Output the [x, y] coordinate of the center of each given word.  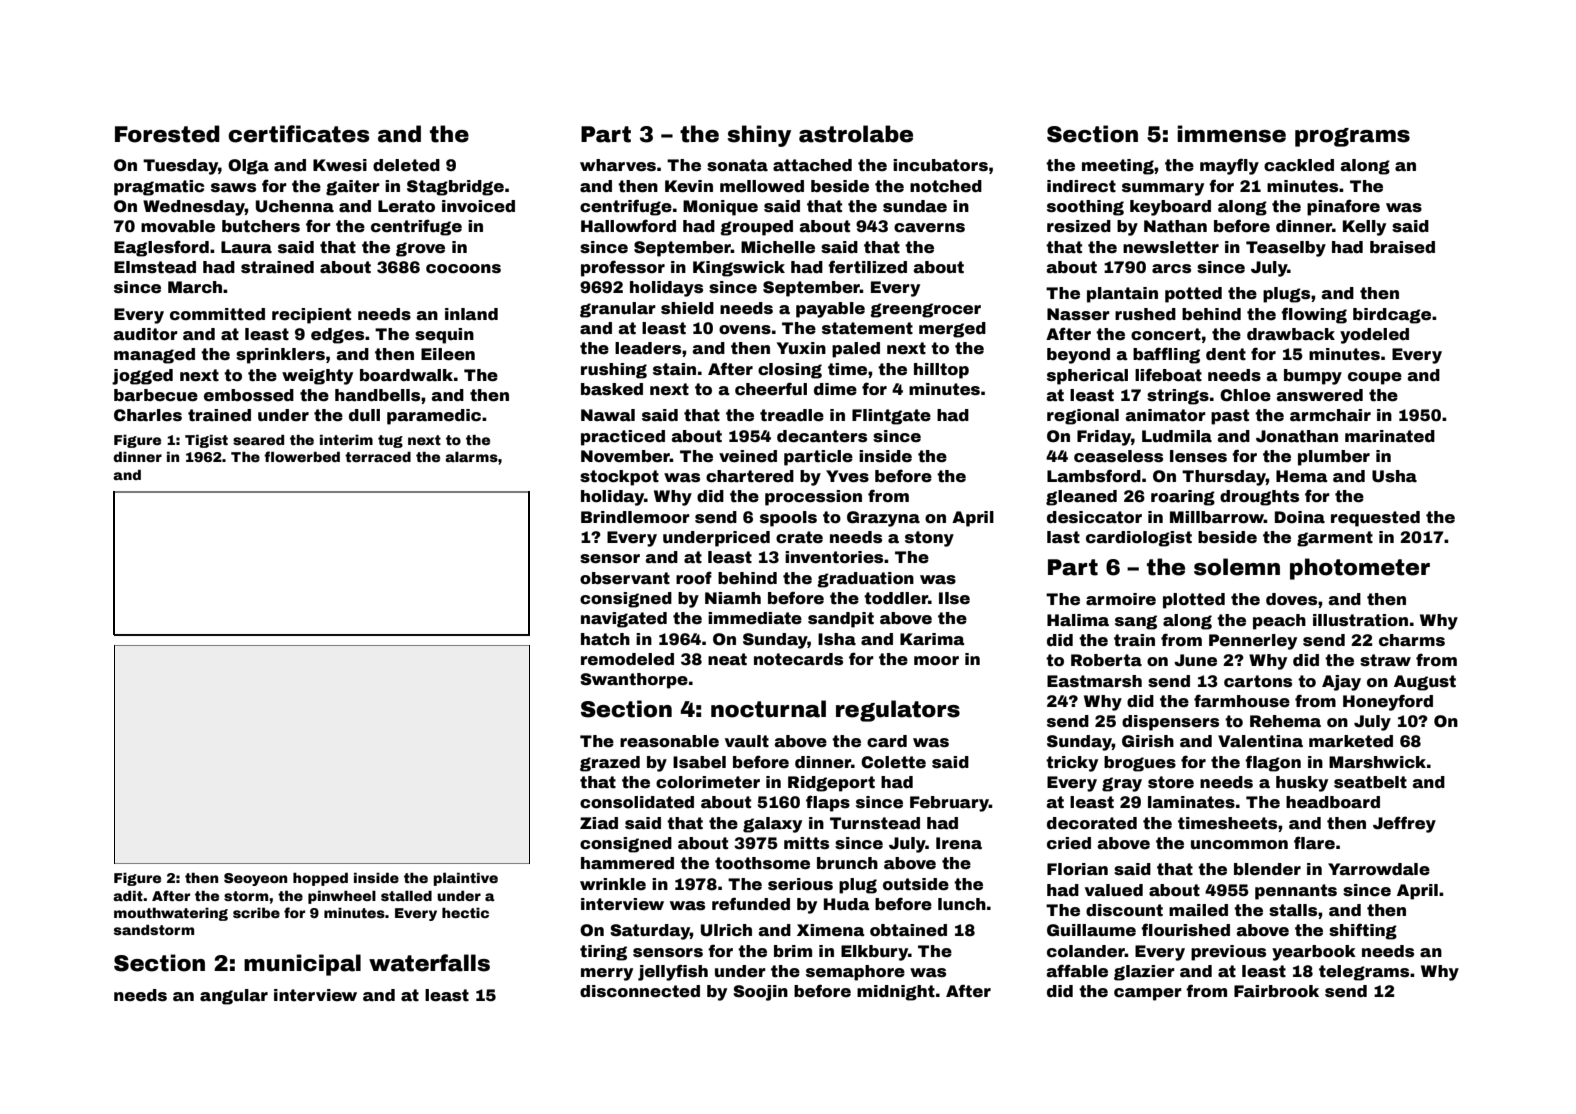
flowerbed [302, 456]
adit [128, 895]
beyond [1078, 356]
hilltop [941, 371]
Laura [246, 247]
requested [1375, 519]
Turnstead [875, 823]
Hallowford [628, 226]
